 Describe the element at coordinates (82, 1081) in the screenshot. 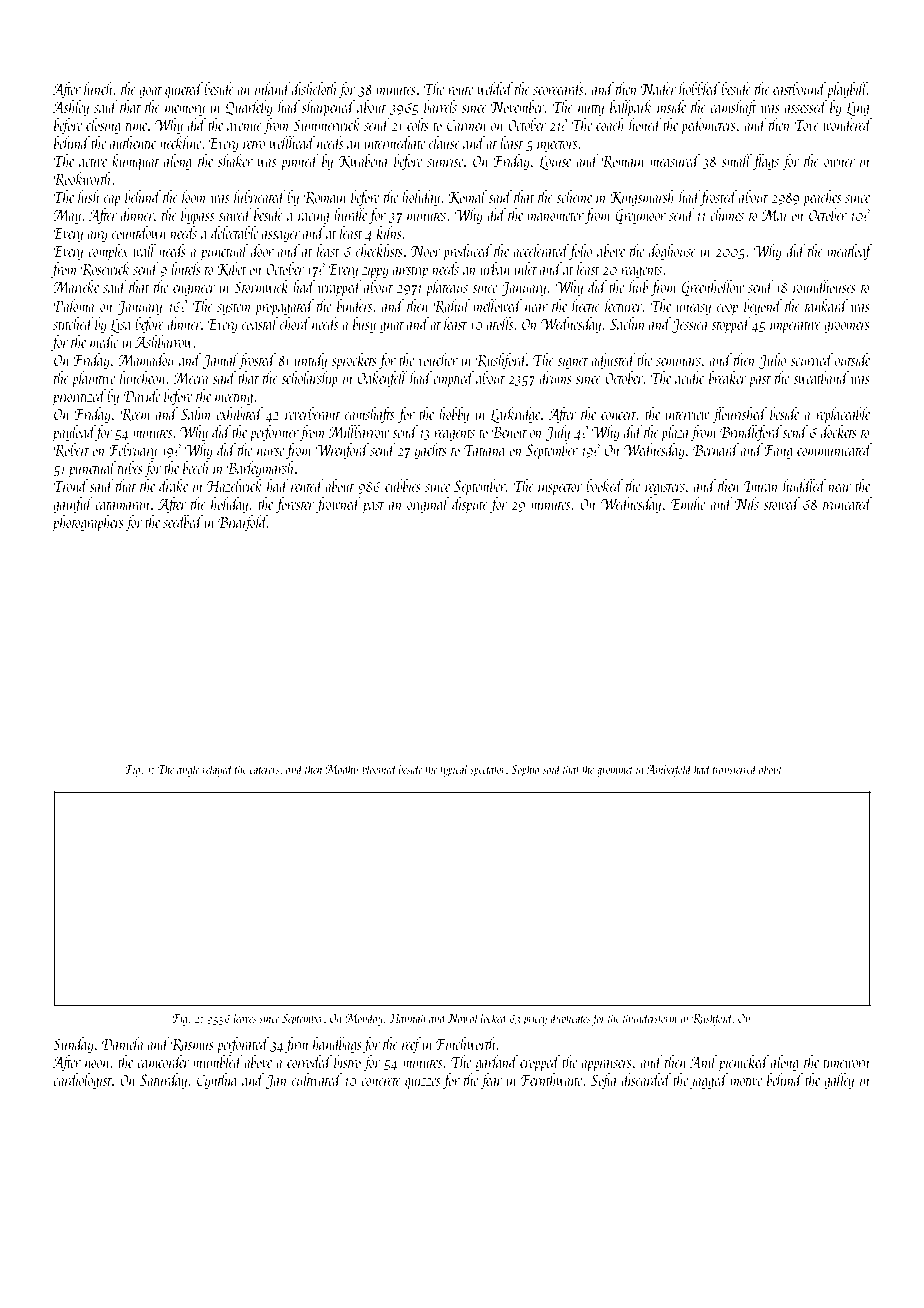

I see `cardiologist` at that location.
